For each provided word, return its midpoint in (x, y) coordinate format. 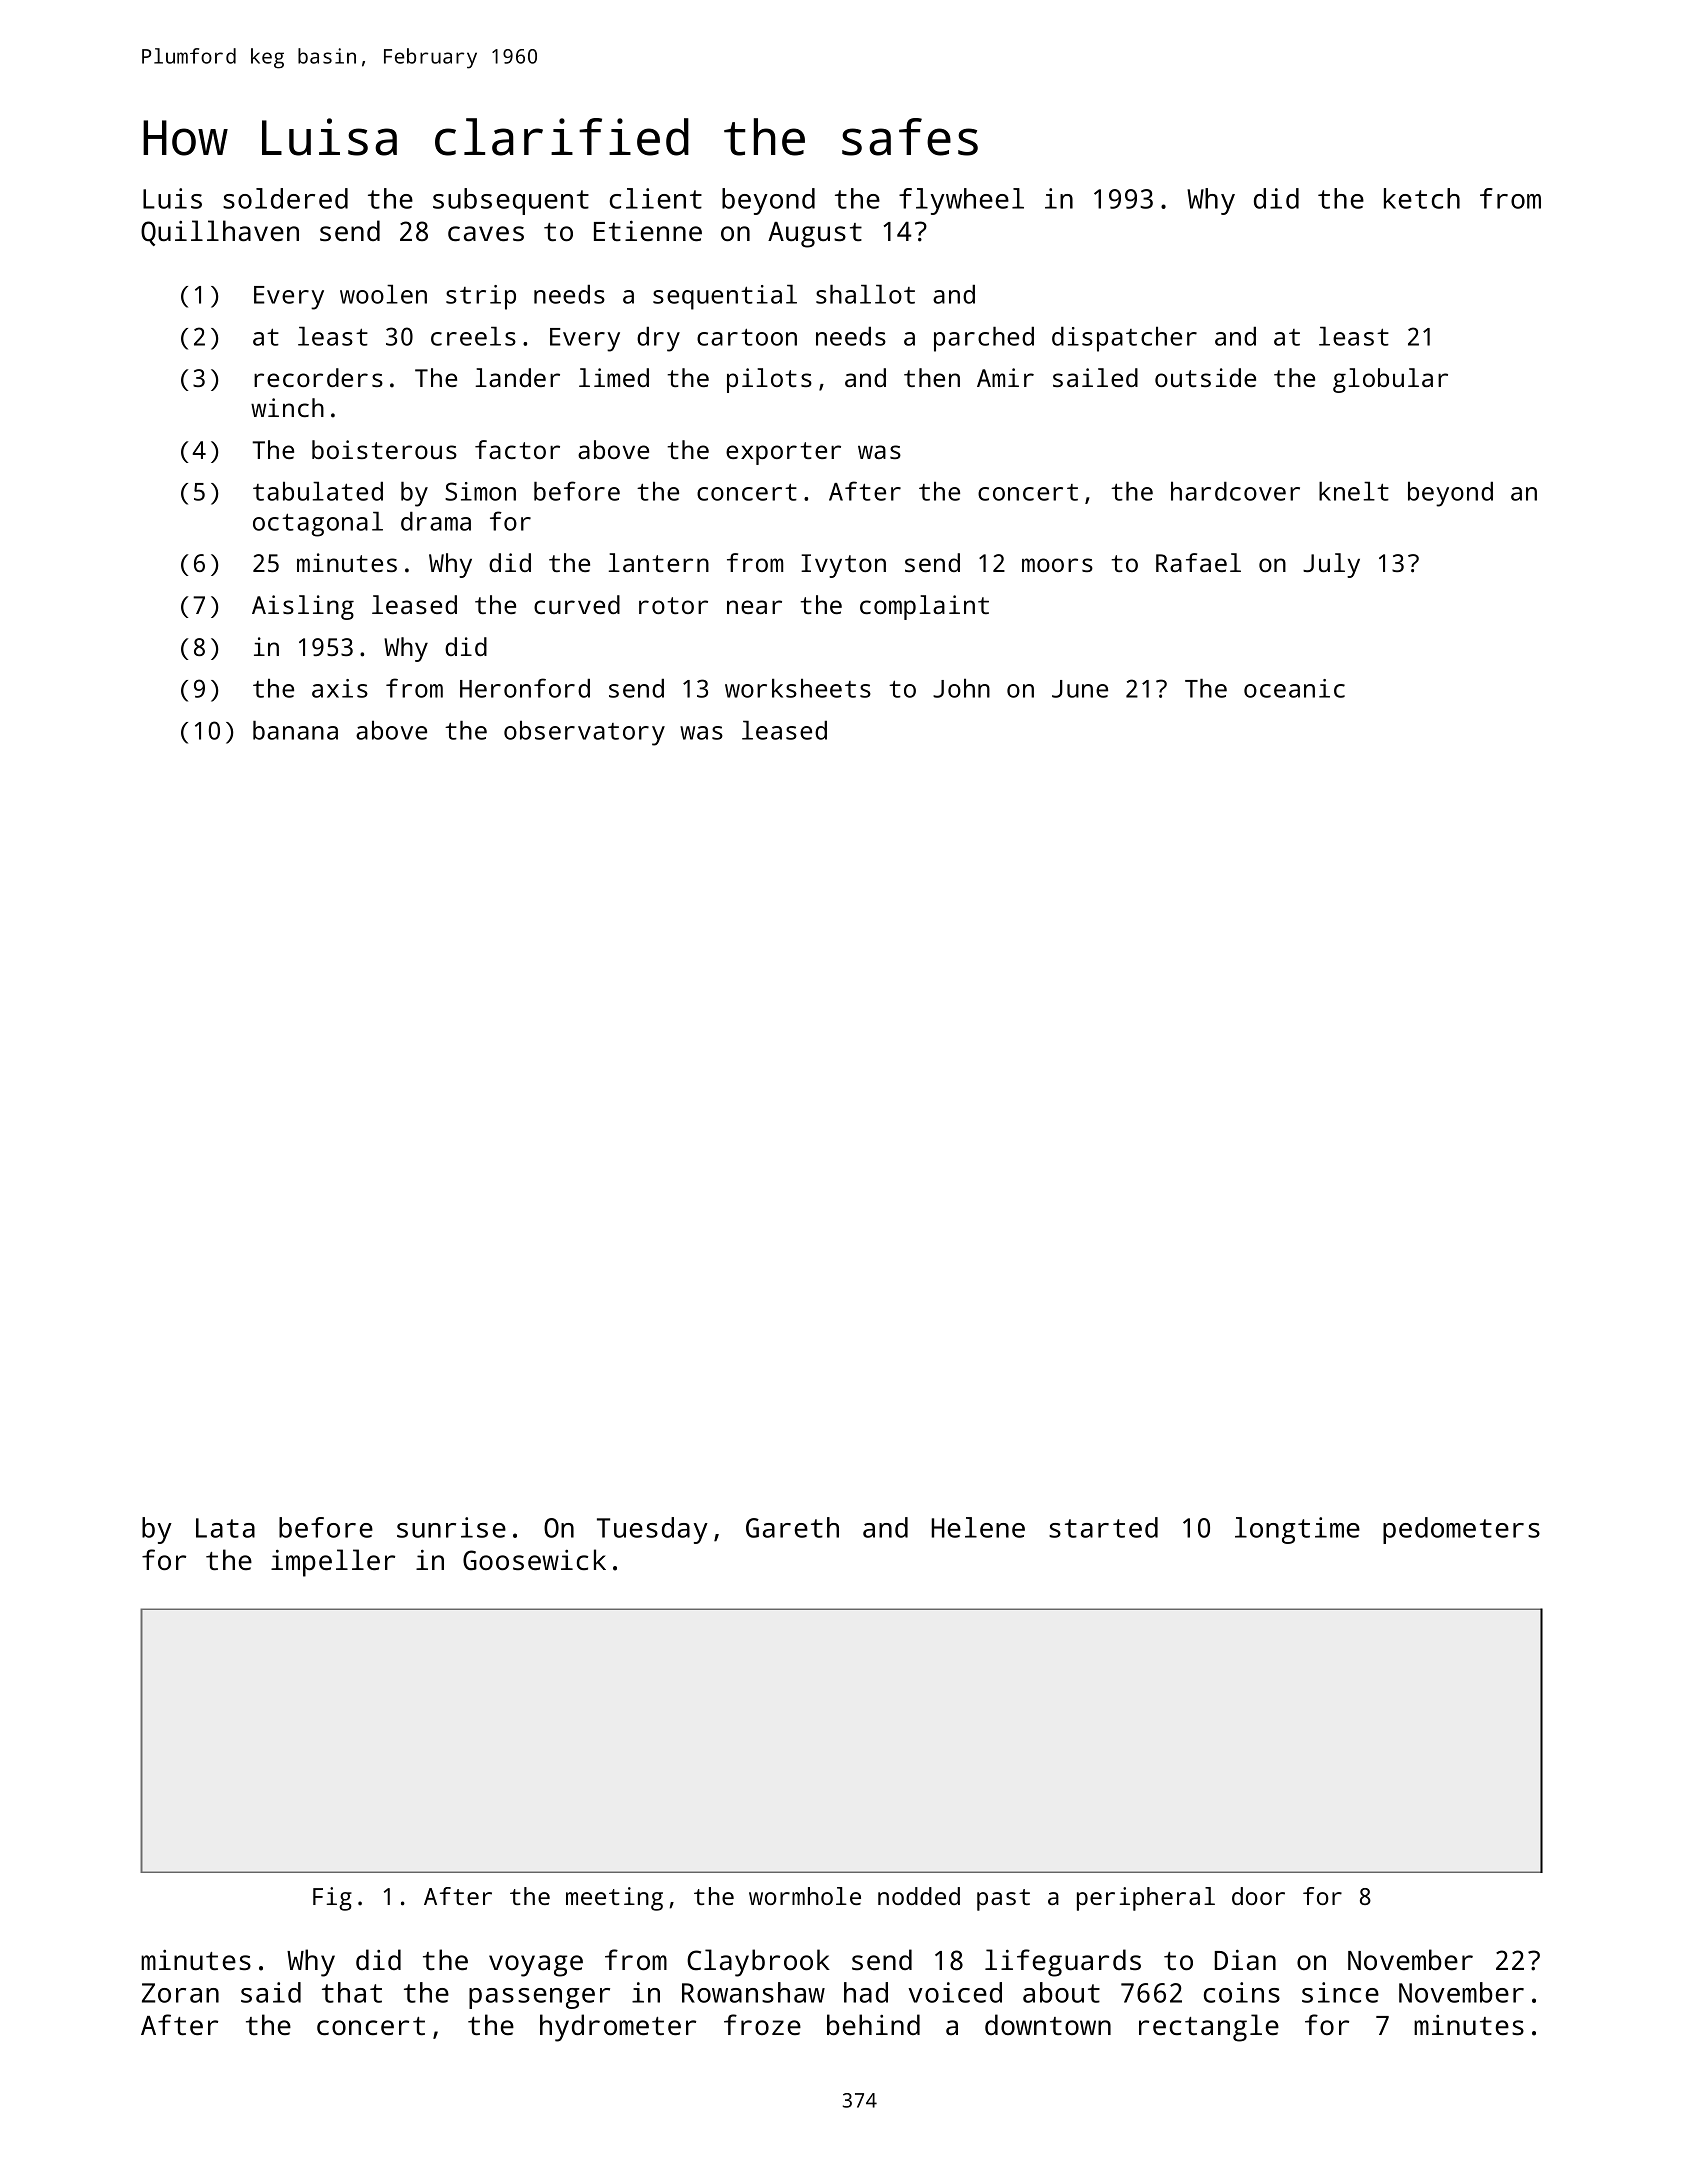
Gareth (792, 1527)
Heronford (525, 688)
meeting (614, 1899)
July (1331, 565)
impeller (333, 1563)
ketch (1422, 198)
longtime (1297, 1530)
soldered (285, 198)
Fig (332, 1899)
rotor (673, 605)
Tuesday (652, 1530)
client (656, 198)
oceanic (1294, 688)
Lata (225, 1528)
